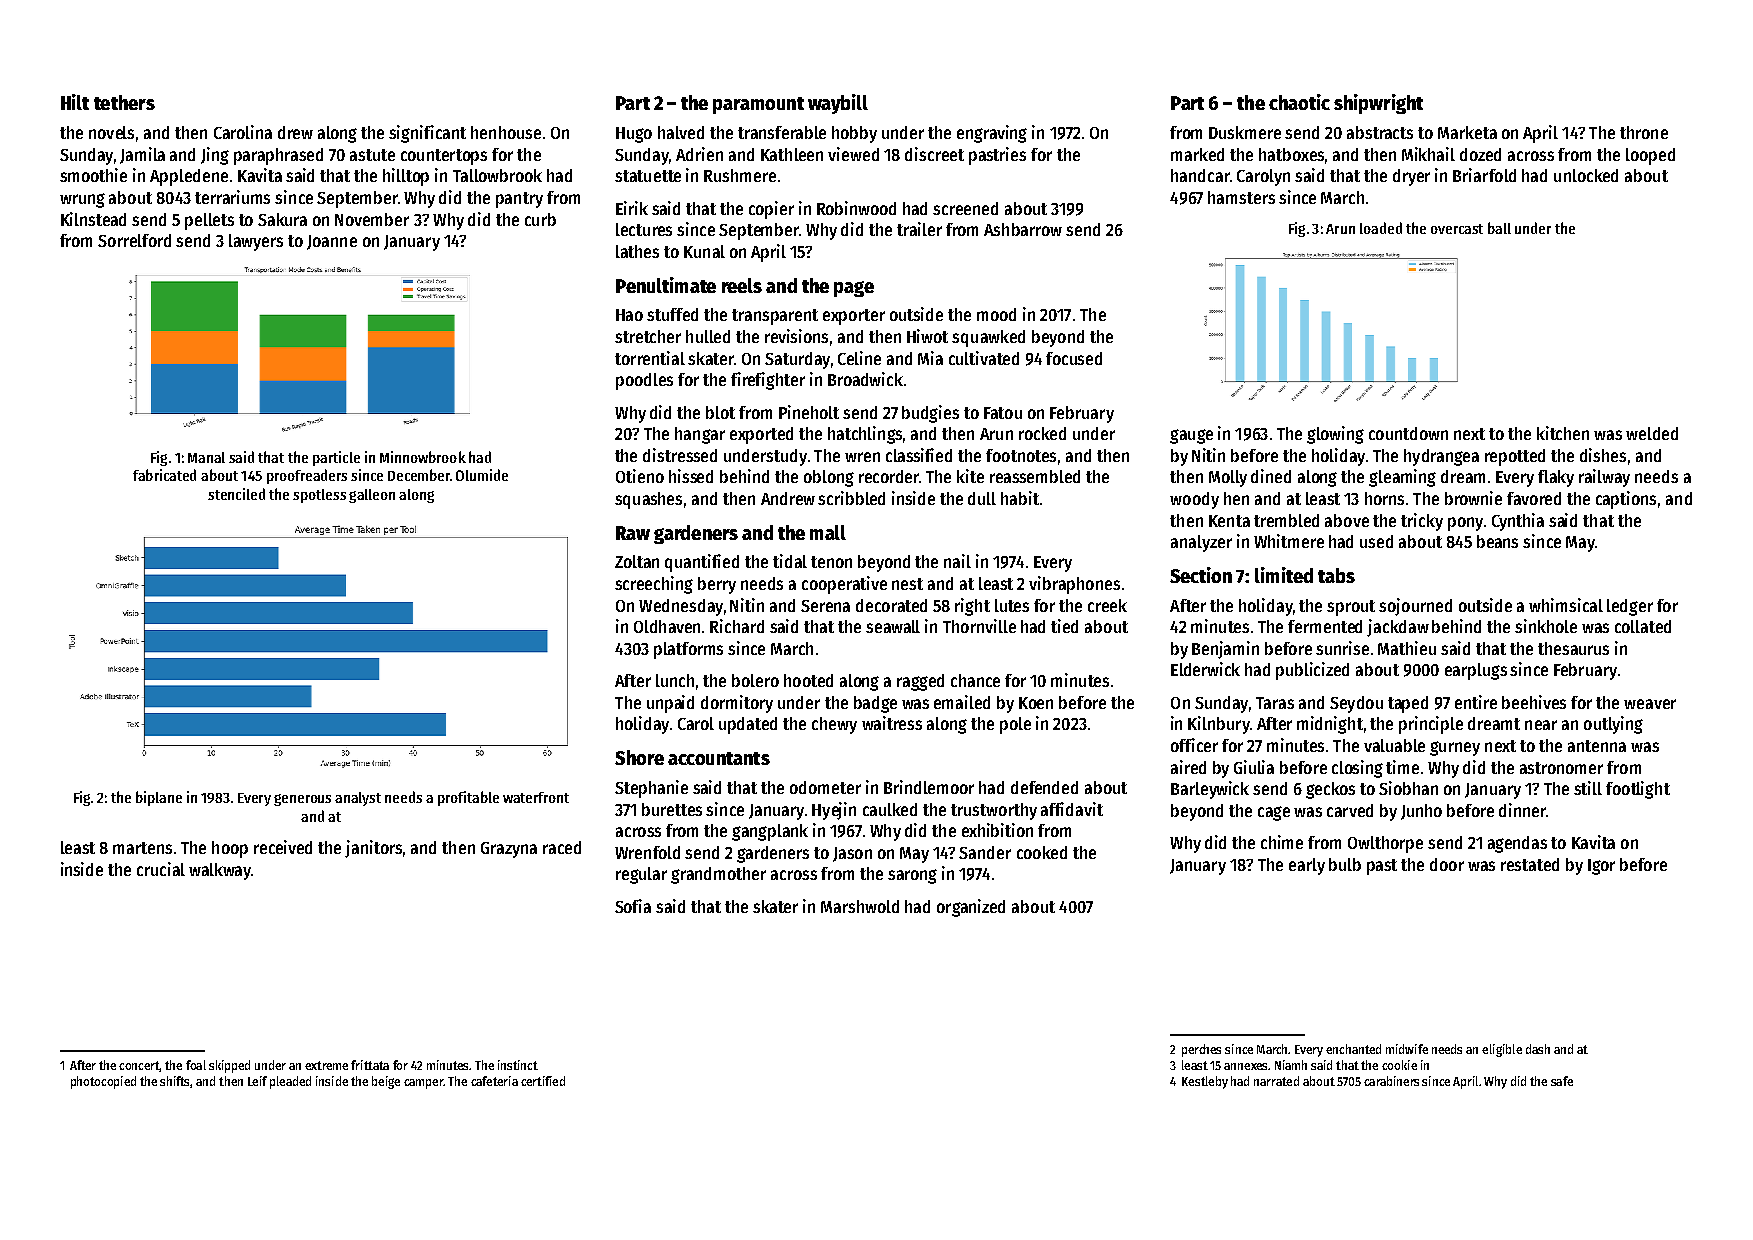  Describe the element at coordinates (1021, 455) in the screenshot. I see `footnotes` at that location.
